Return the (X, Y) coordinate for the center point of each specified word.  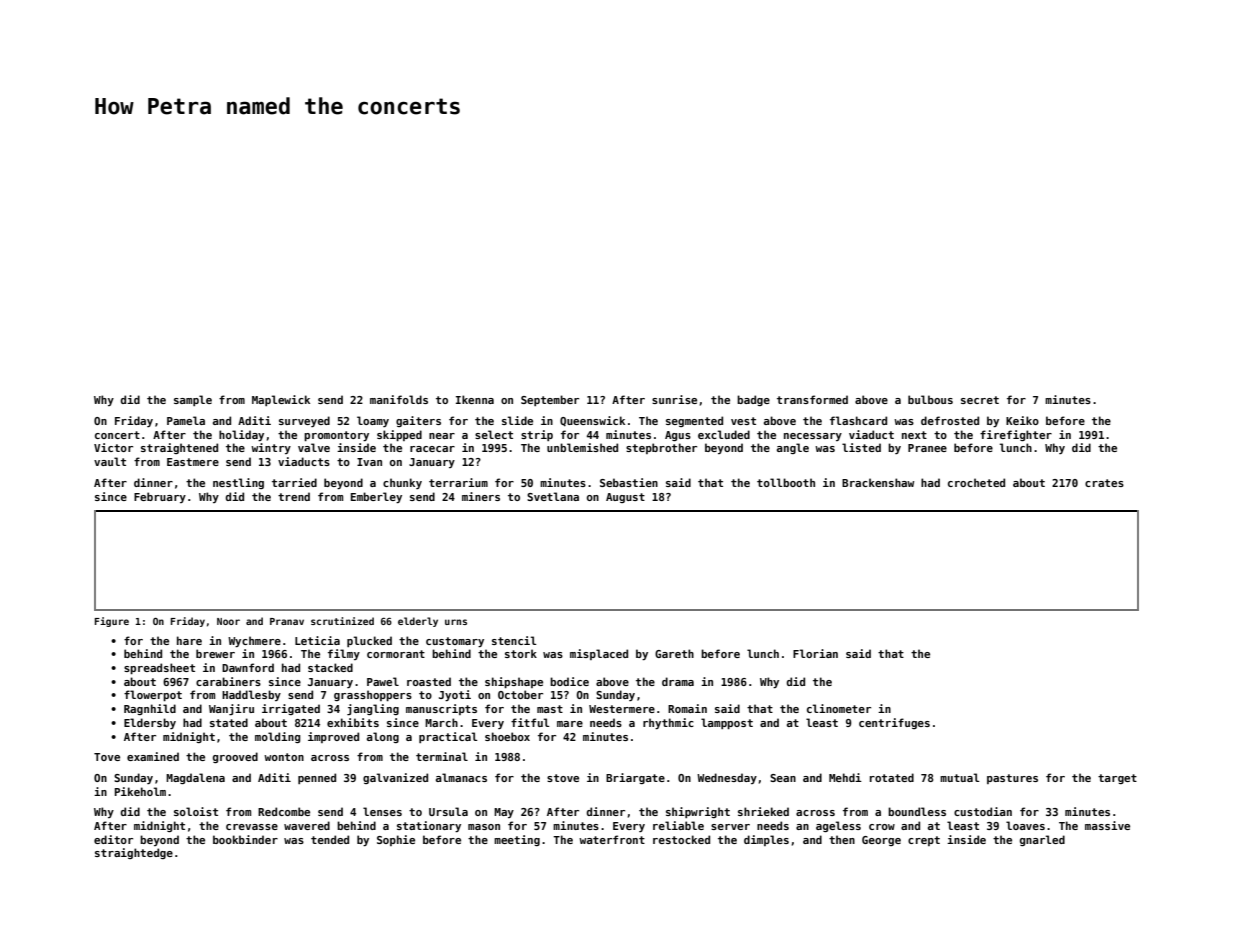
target (1117, 779)
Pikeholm (140, 791)
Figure (112, 622)
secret (980, 400)
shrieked (763, 811)
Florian (815, 653)
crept (924, 841)
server (730, 827)
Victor (113, 447)
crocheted (976, 482)
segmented (694, 421)
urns (456, 622)
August (625, 498)
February (160, 497)
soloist (196, 811)
